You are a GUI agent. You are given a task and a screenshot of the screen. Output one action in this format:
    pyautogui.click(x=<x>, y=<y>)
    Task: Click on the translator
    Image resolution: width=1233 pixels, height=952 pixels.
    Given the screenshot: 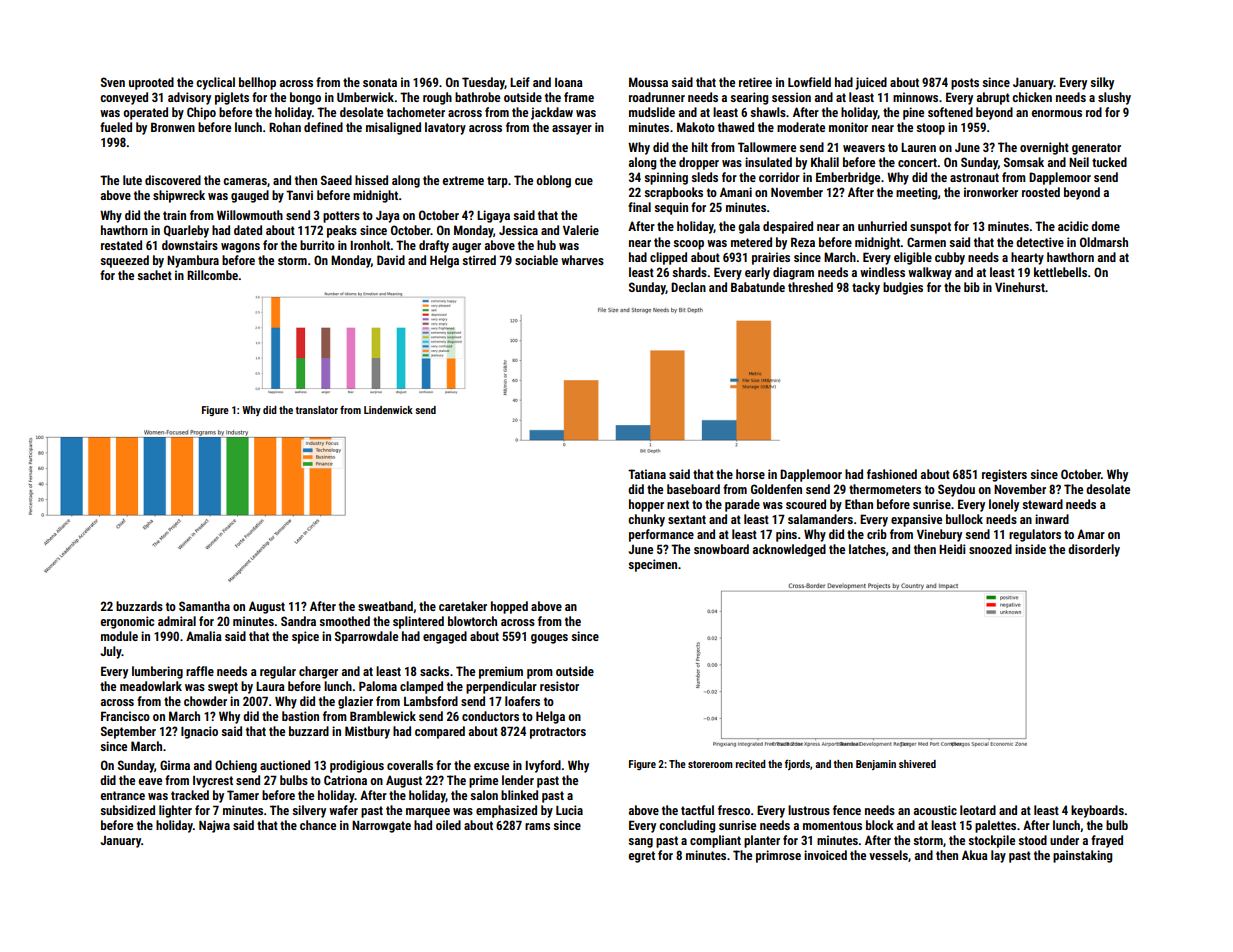 What is the action you would take?
    pyautogui.click(x=317, y=410)
